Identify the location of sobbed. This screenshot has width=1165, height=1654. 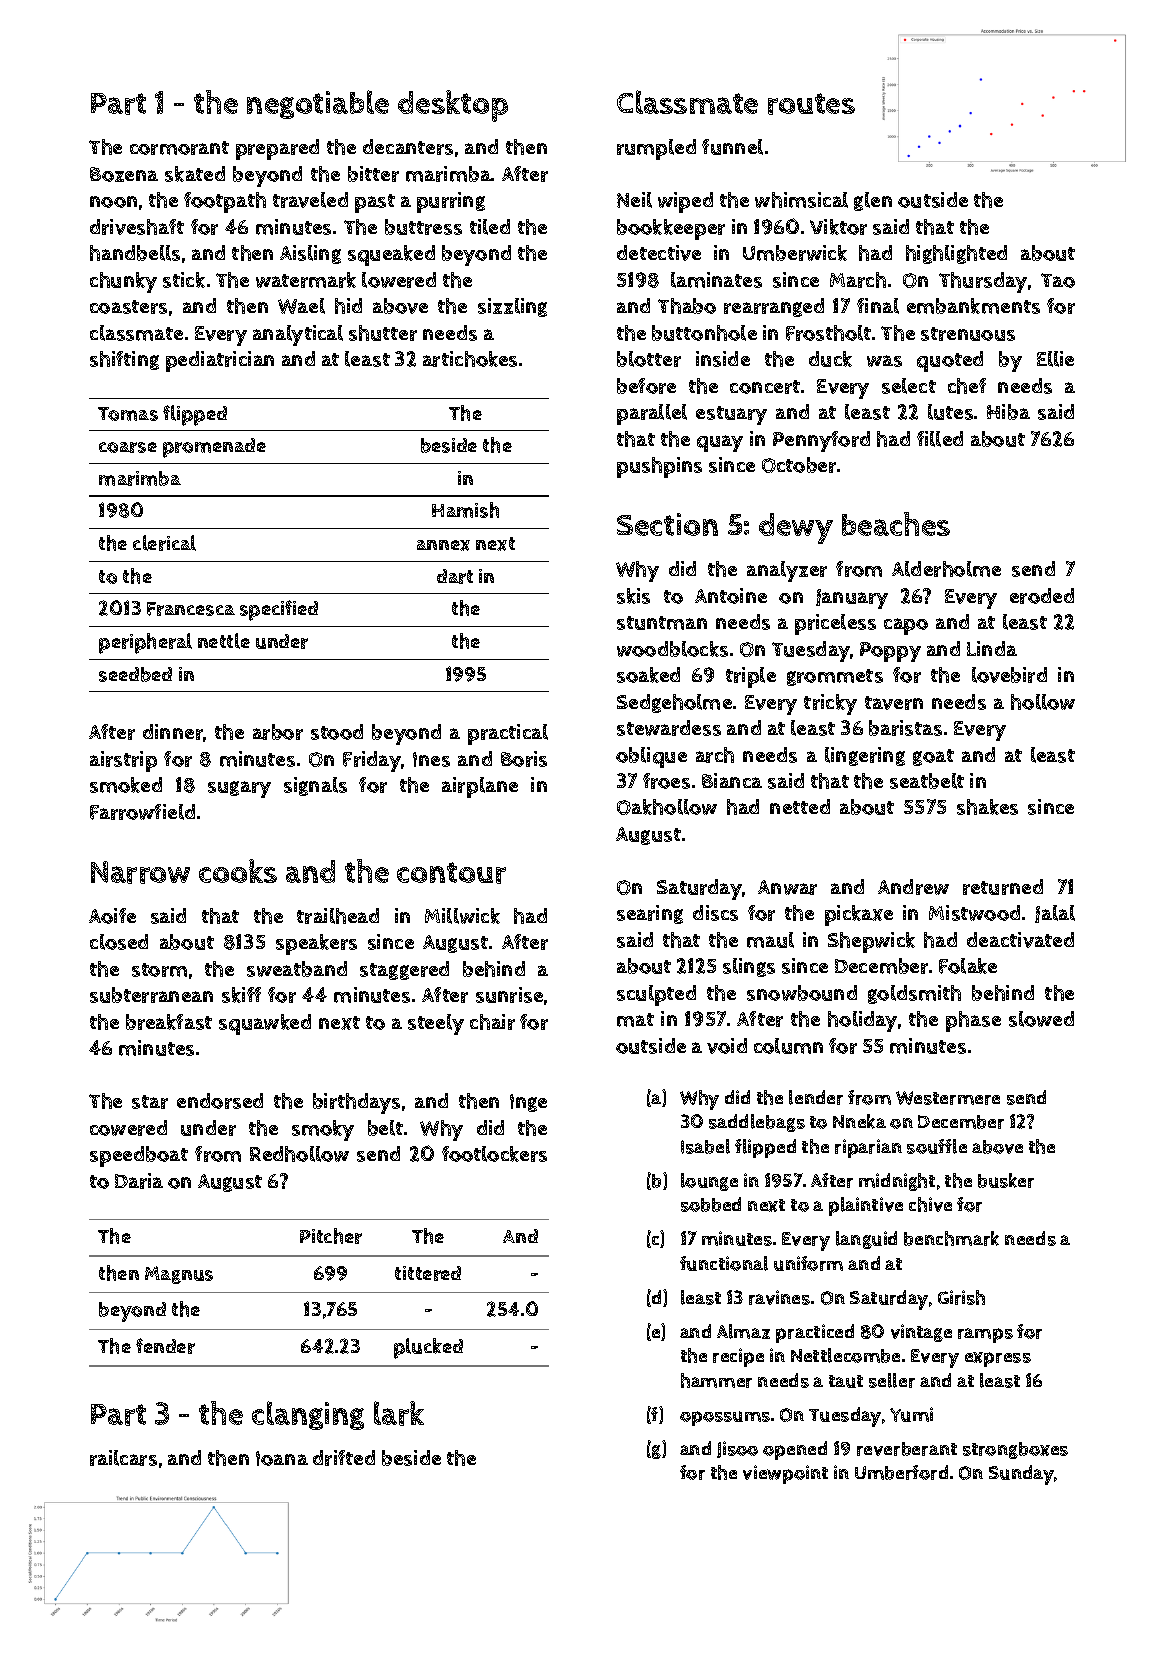
(711, 1204).
